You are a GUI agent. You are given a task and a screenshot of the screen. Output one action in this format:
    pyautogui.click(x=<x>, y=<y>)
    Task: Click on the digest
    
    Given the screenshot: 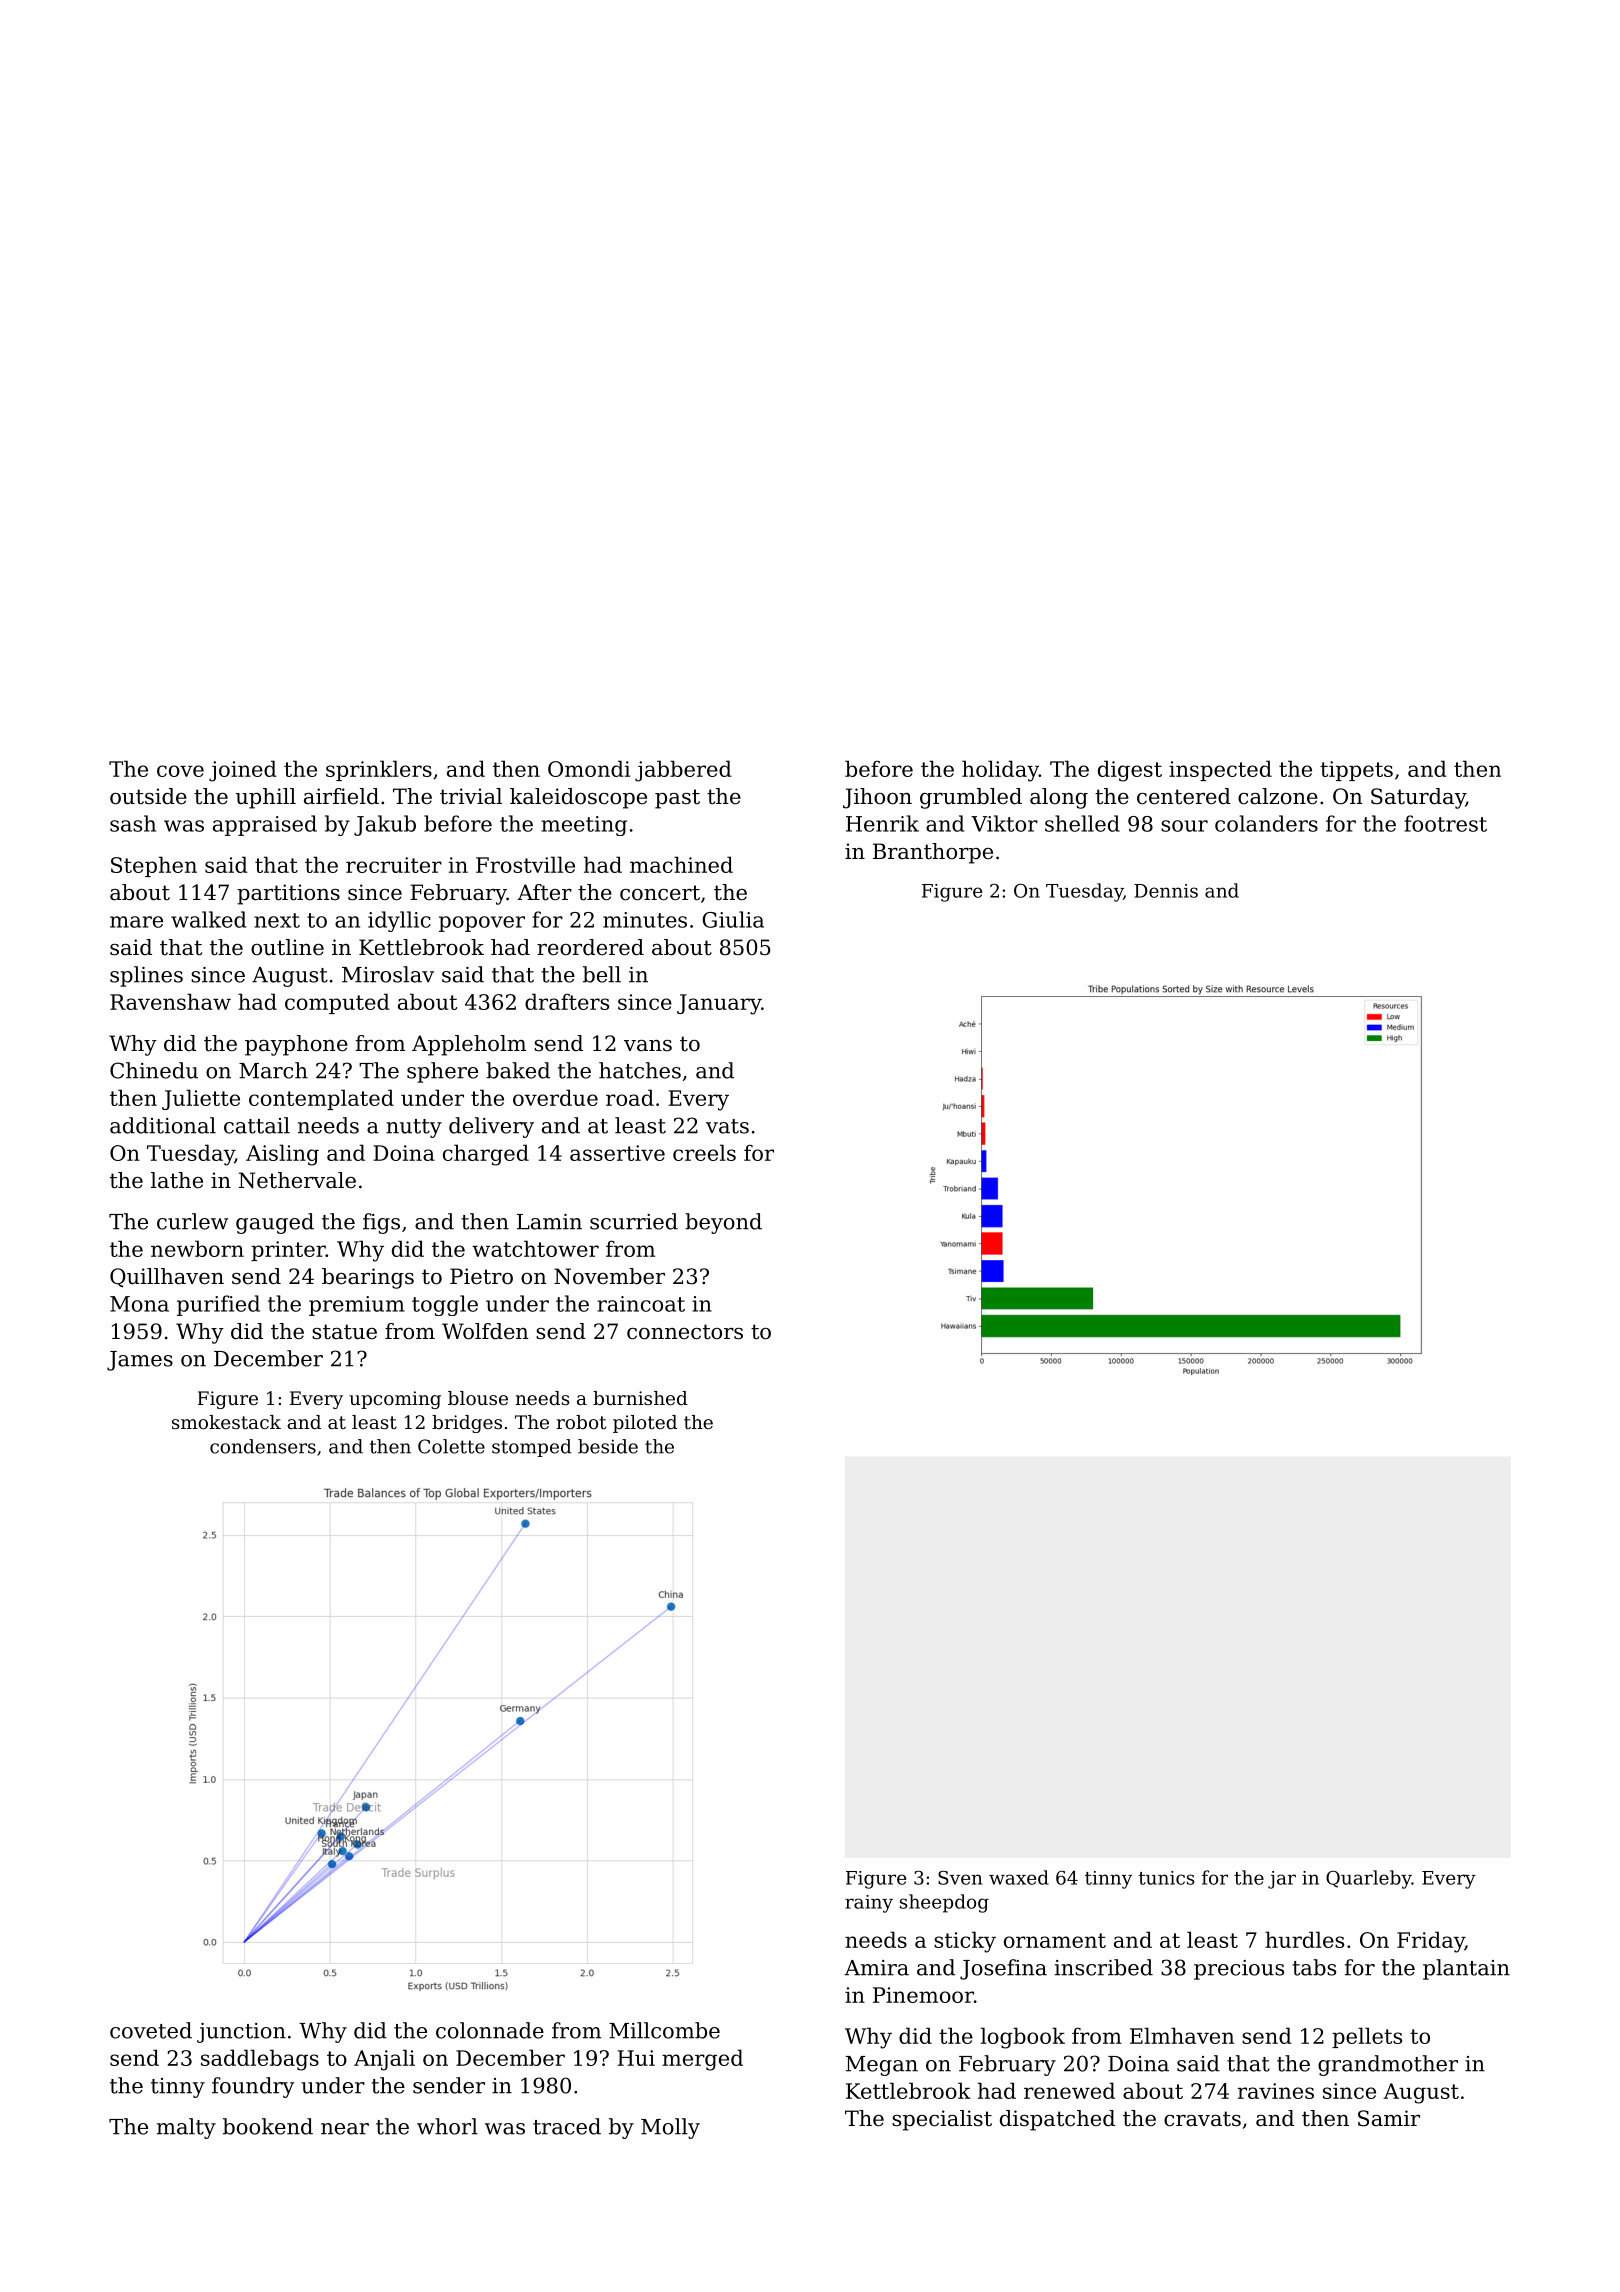 What is the action you would take?
    pyautogui.click(x=1130, y=771)
